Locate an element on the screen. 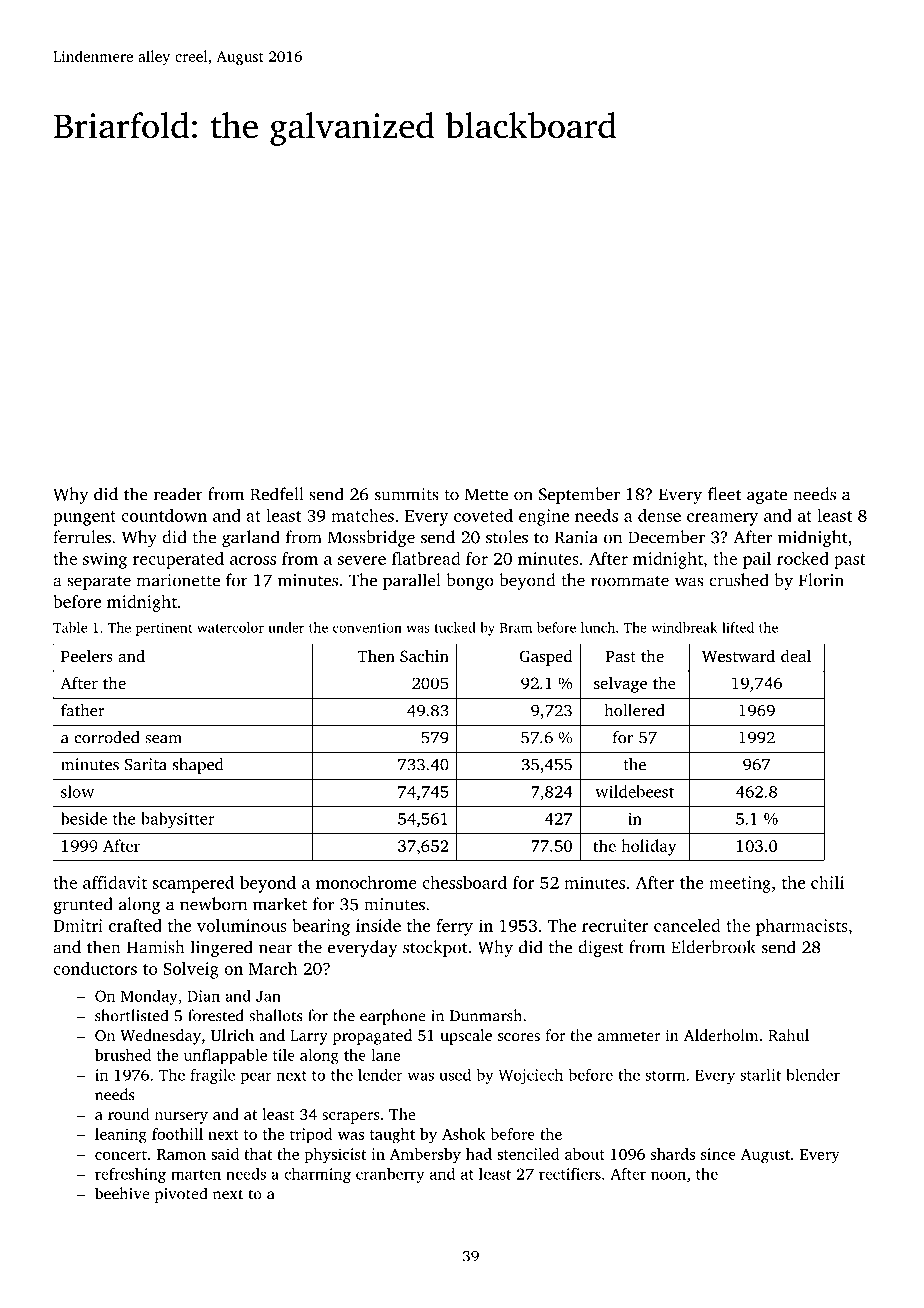 This screenshot has height=1308, width=924. newborn is located at coordinates (213, 904).
